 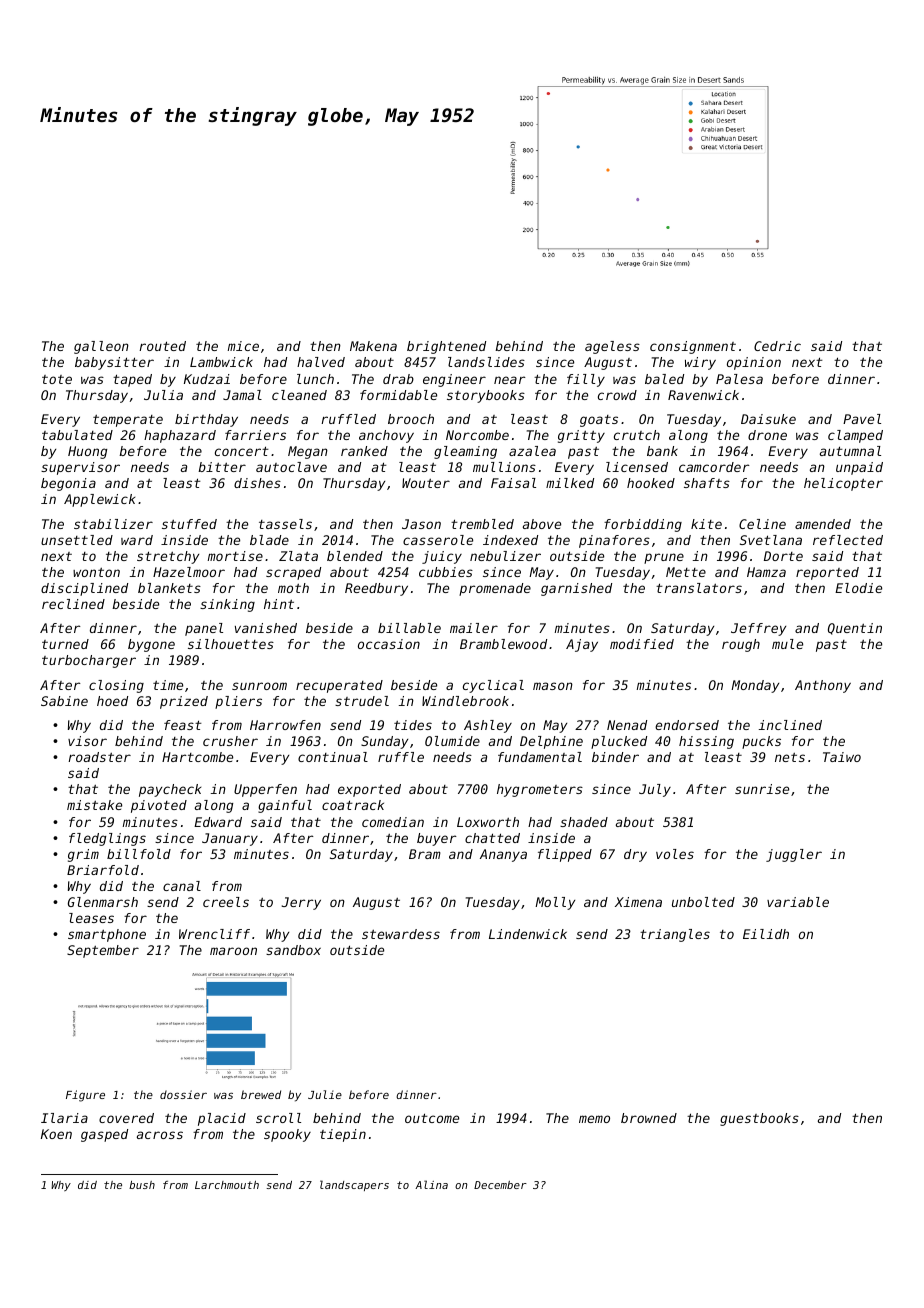 I want to click on maroon, so click(x=233, y=951).
